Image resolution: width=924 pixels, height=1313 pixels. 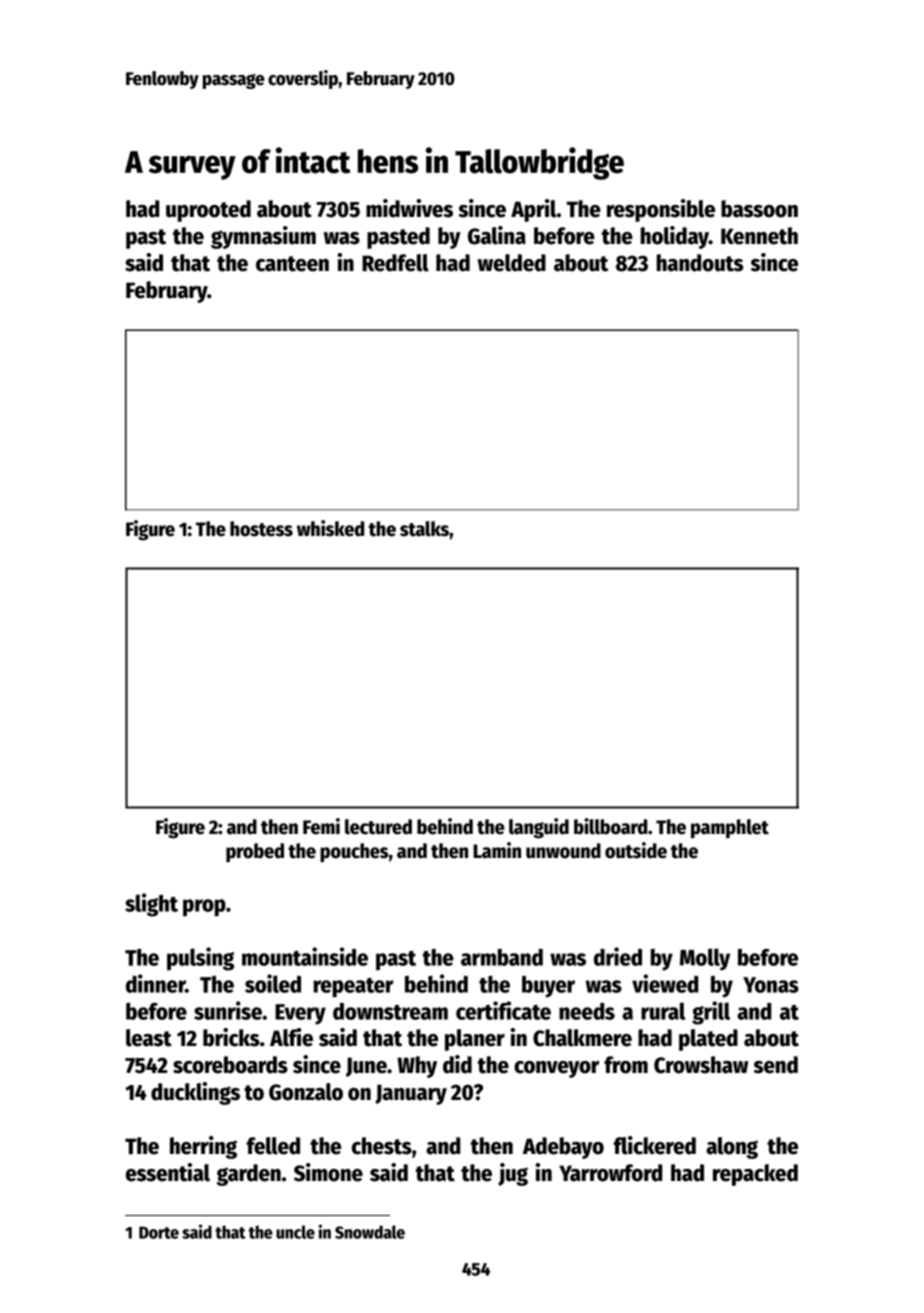 What do you see at coordinates (513, 1174) in the page?
I see `jug` at bounding box center [513, 1174].
